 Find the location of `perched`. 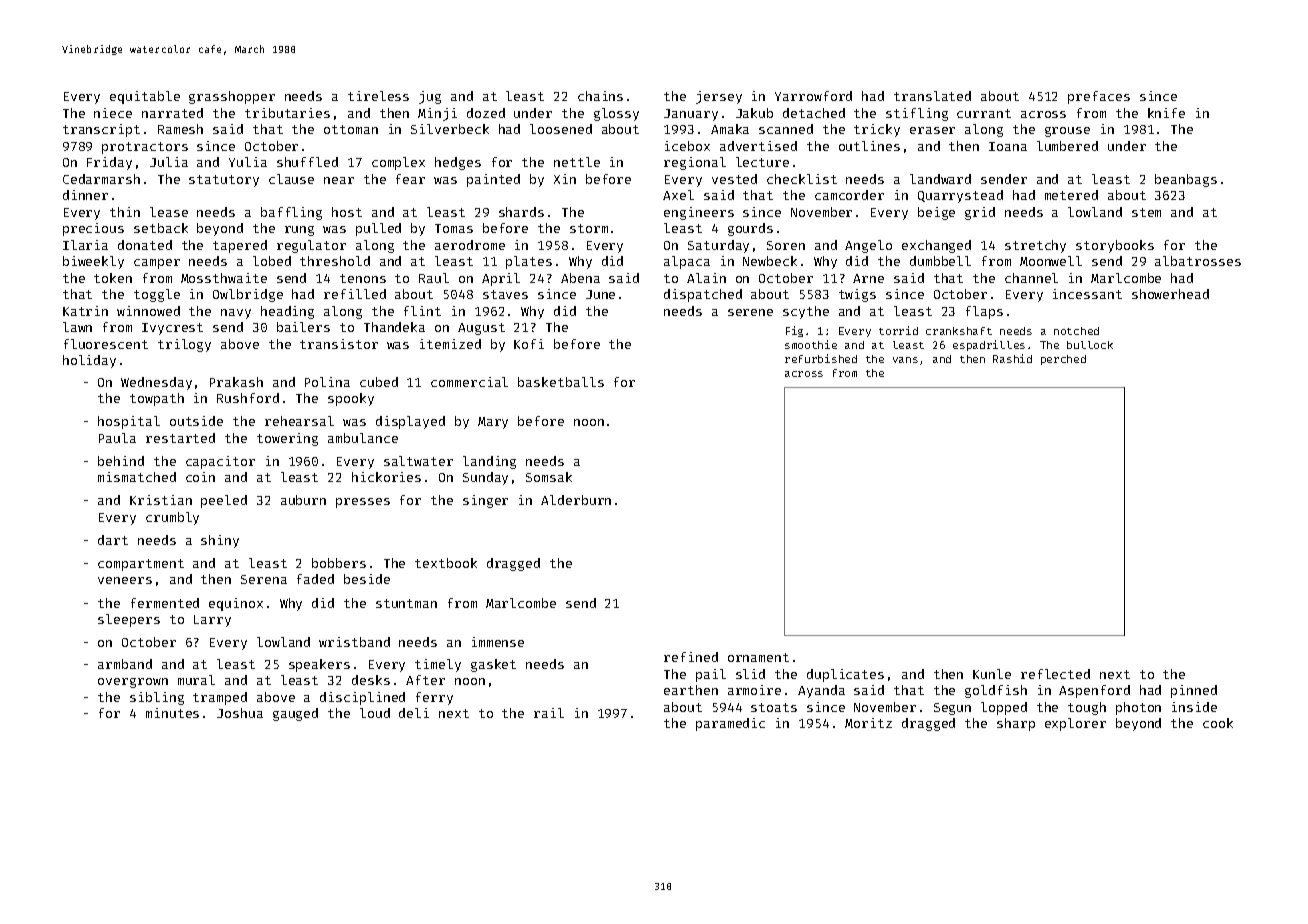

perched is located at coordinates (1063, 360).
